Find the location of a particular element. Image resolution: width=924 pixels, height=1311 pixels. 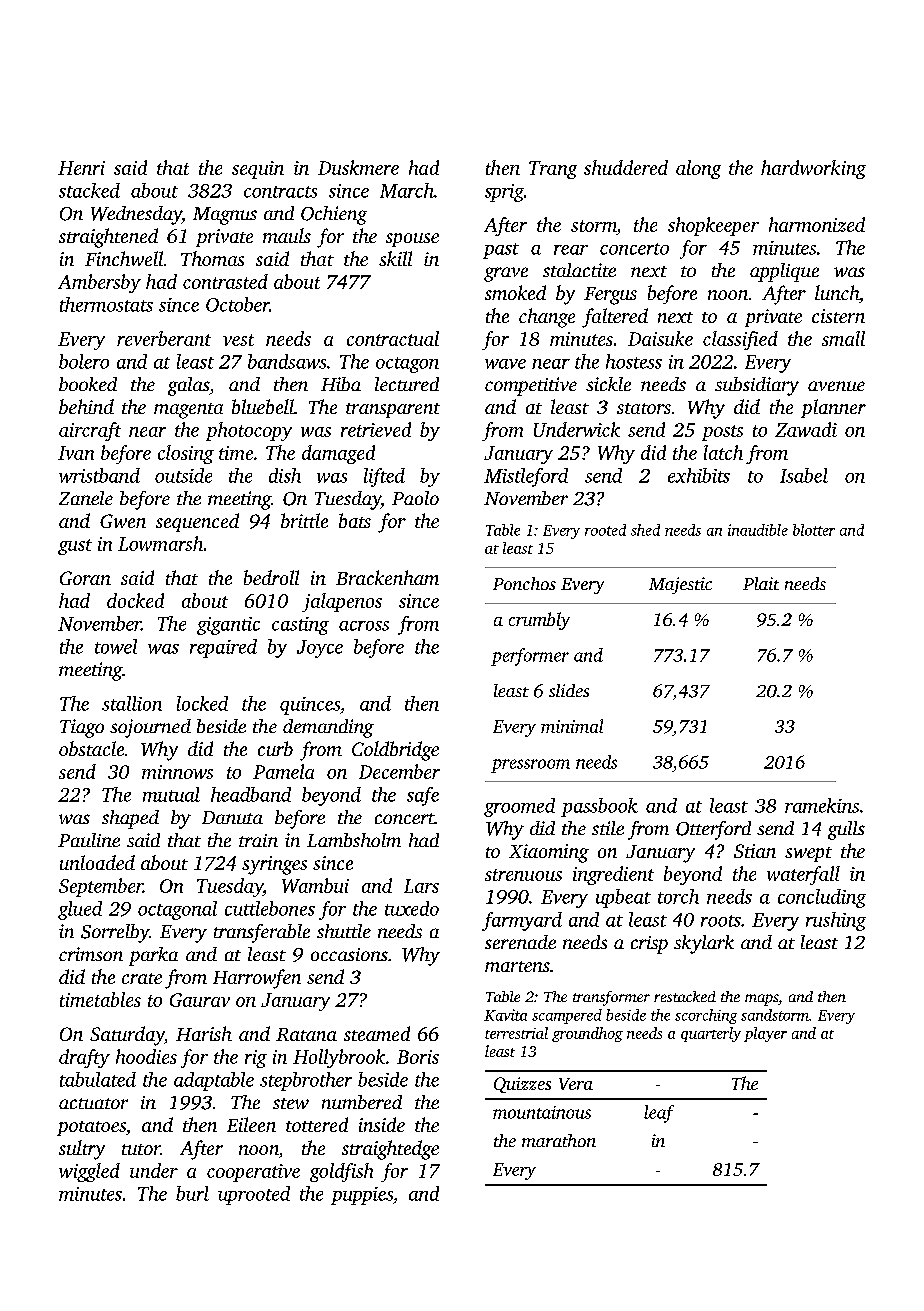

ramekins is located at coordinates (822, 805).
